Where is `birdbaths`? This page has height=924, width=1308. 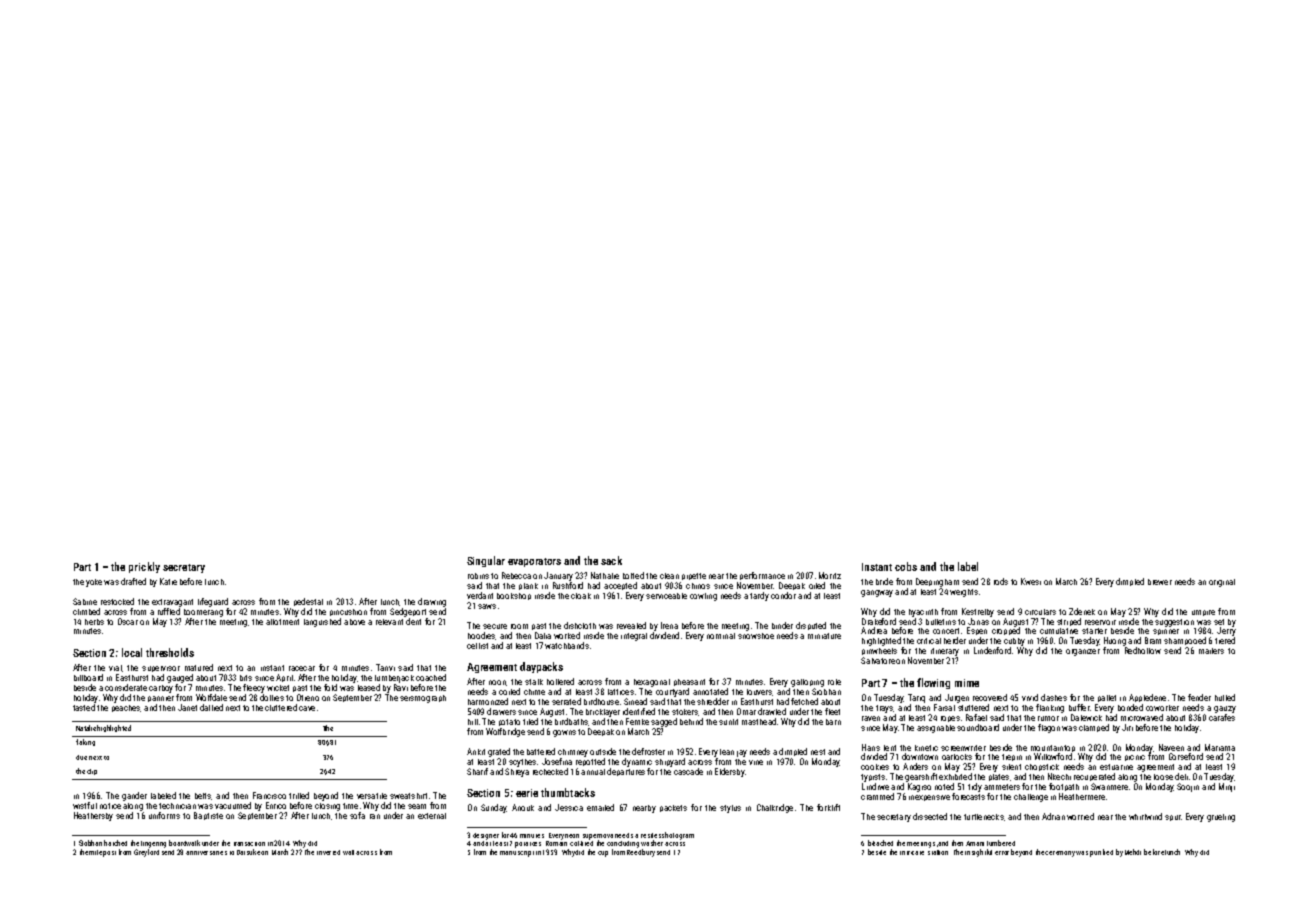 birdbaths is located at coordinates (571, 721).
